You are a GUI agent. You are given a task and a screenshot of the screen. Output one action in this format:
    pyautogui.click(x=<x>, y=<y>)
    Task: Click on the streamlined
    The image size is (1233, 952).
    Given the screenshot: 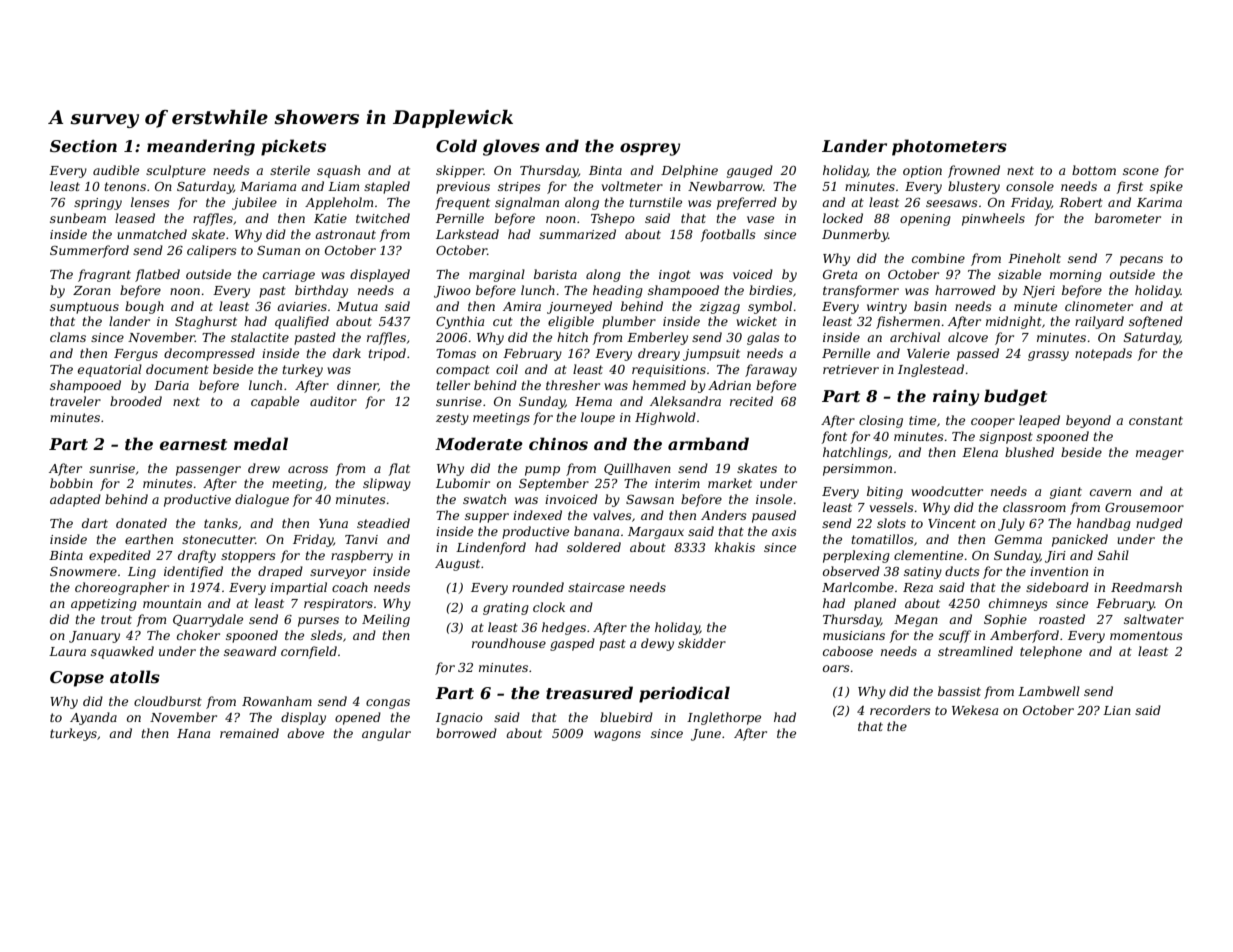 What is the action you would take?
    pyautogui.click(x=975, y=651)
